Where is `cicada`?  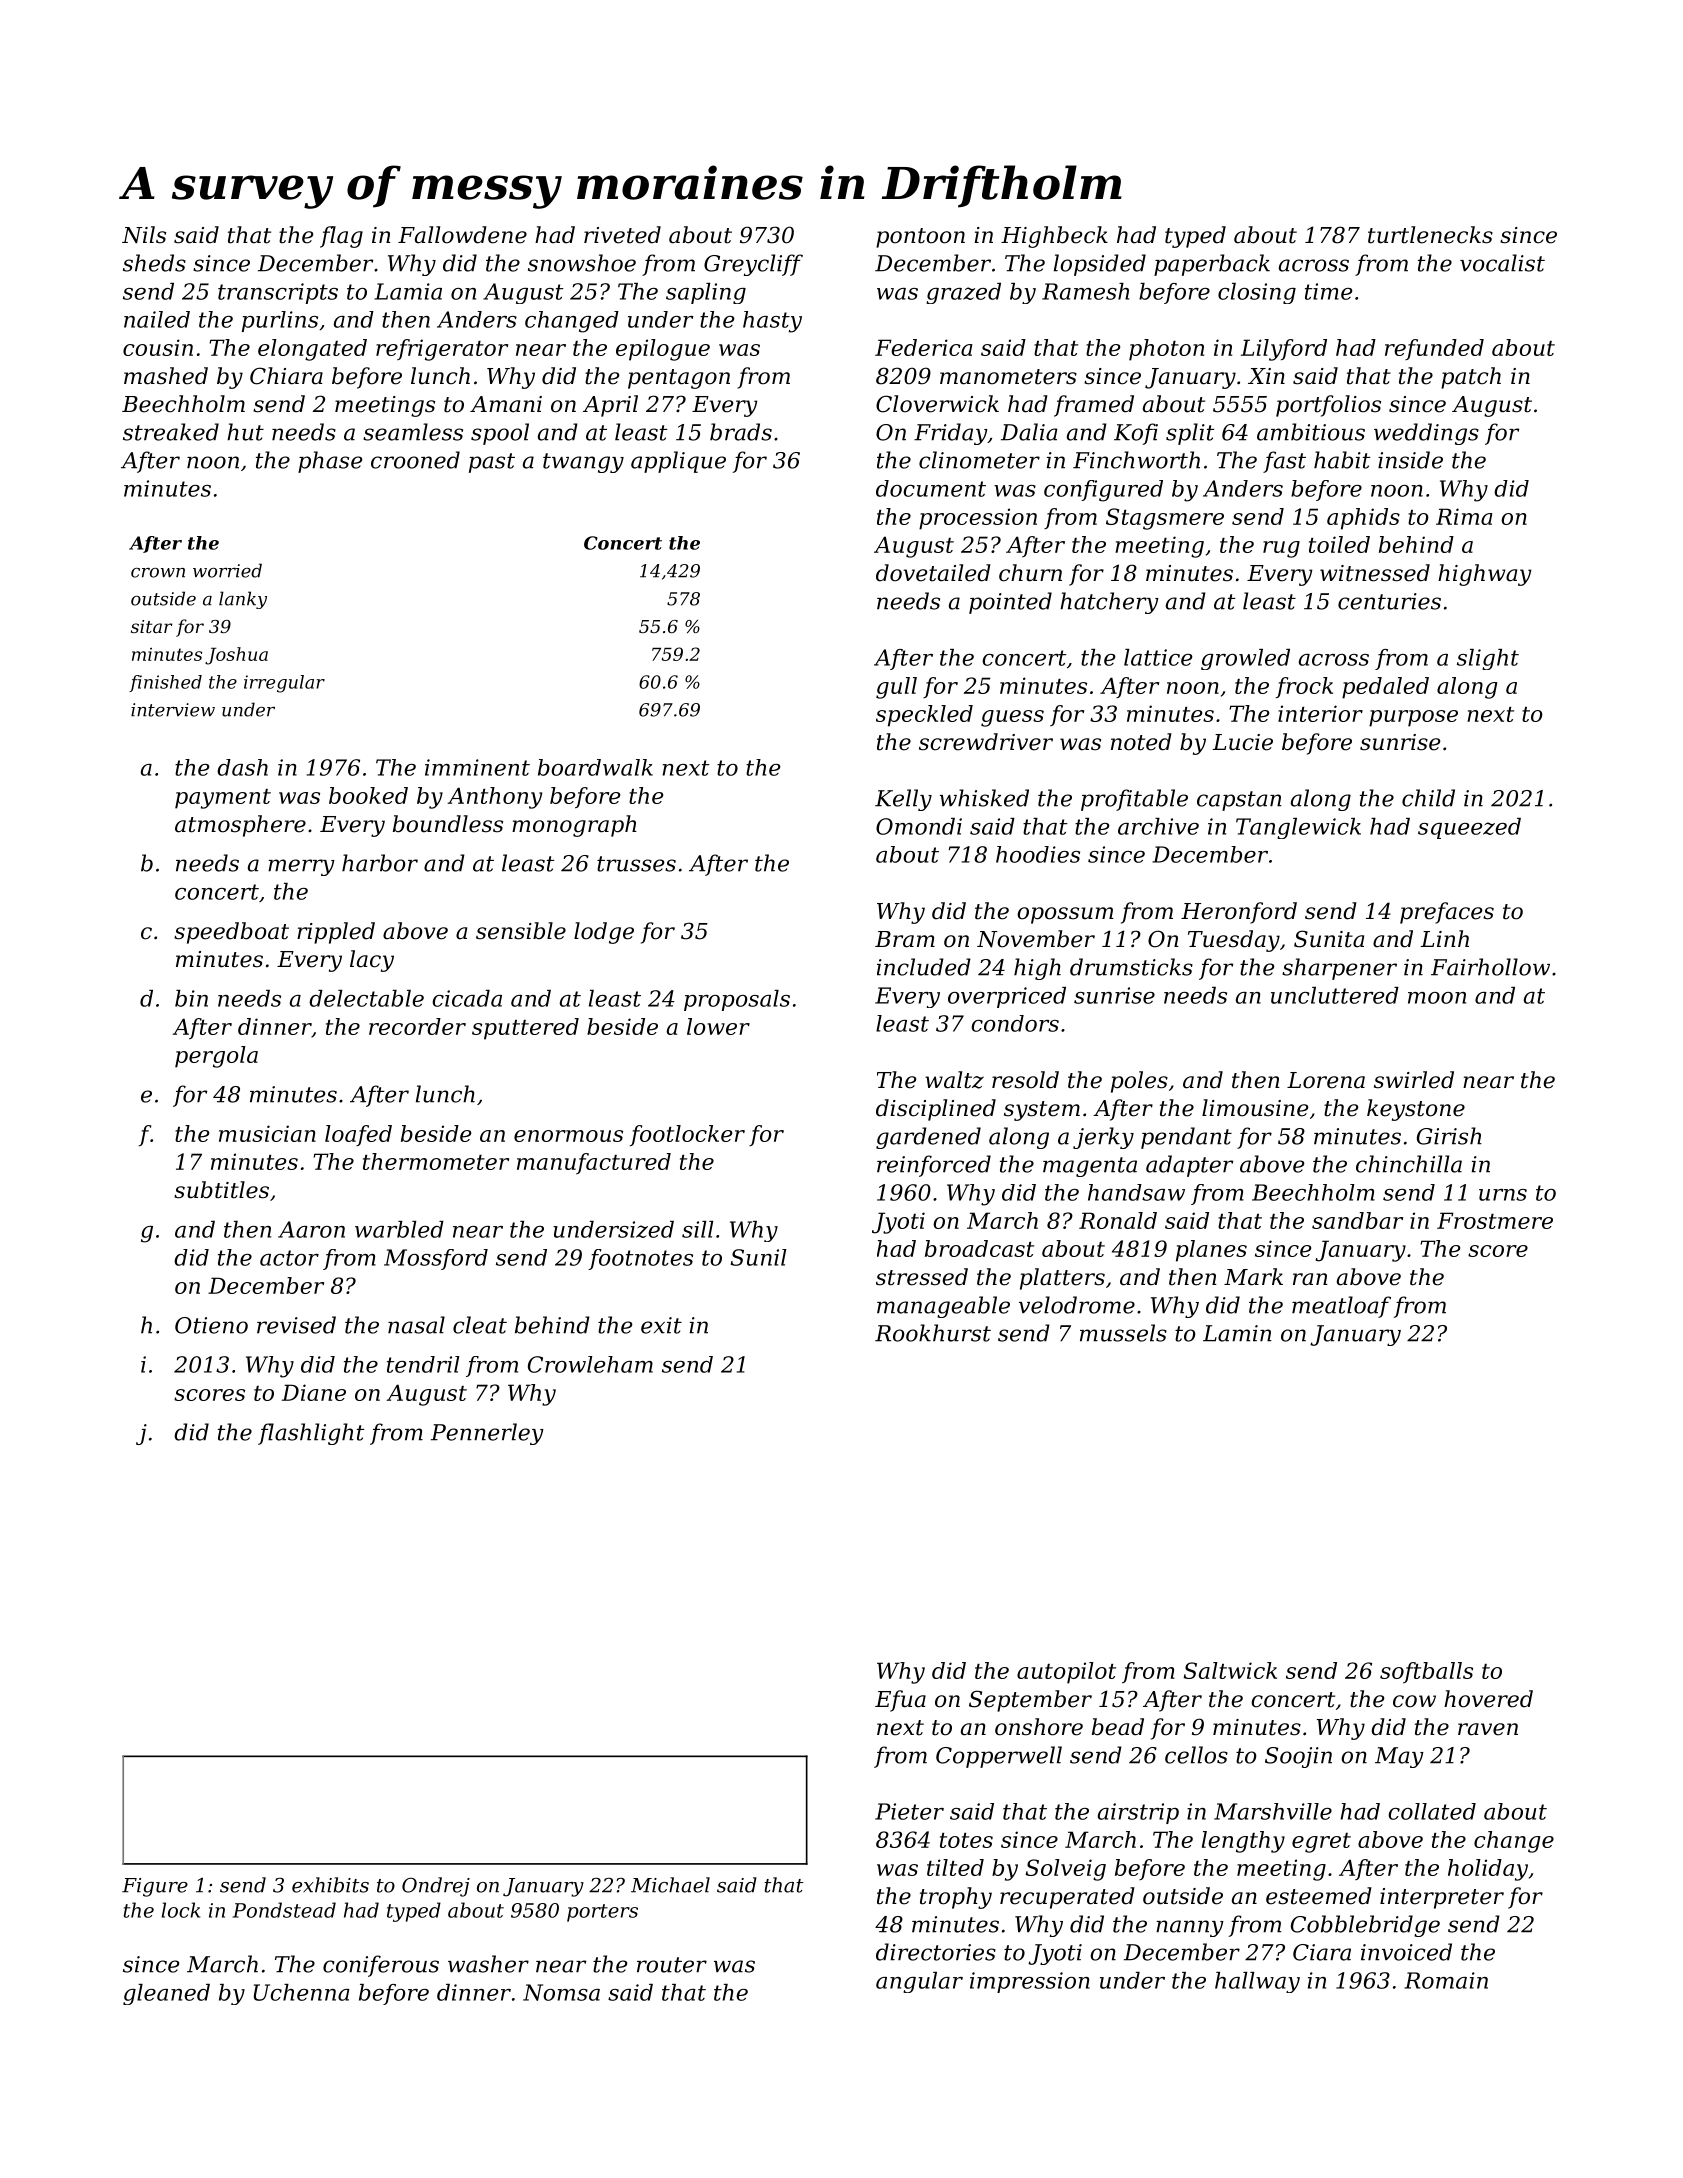
cicada is located at coordinates (467, 998).
